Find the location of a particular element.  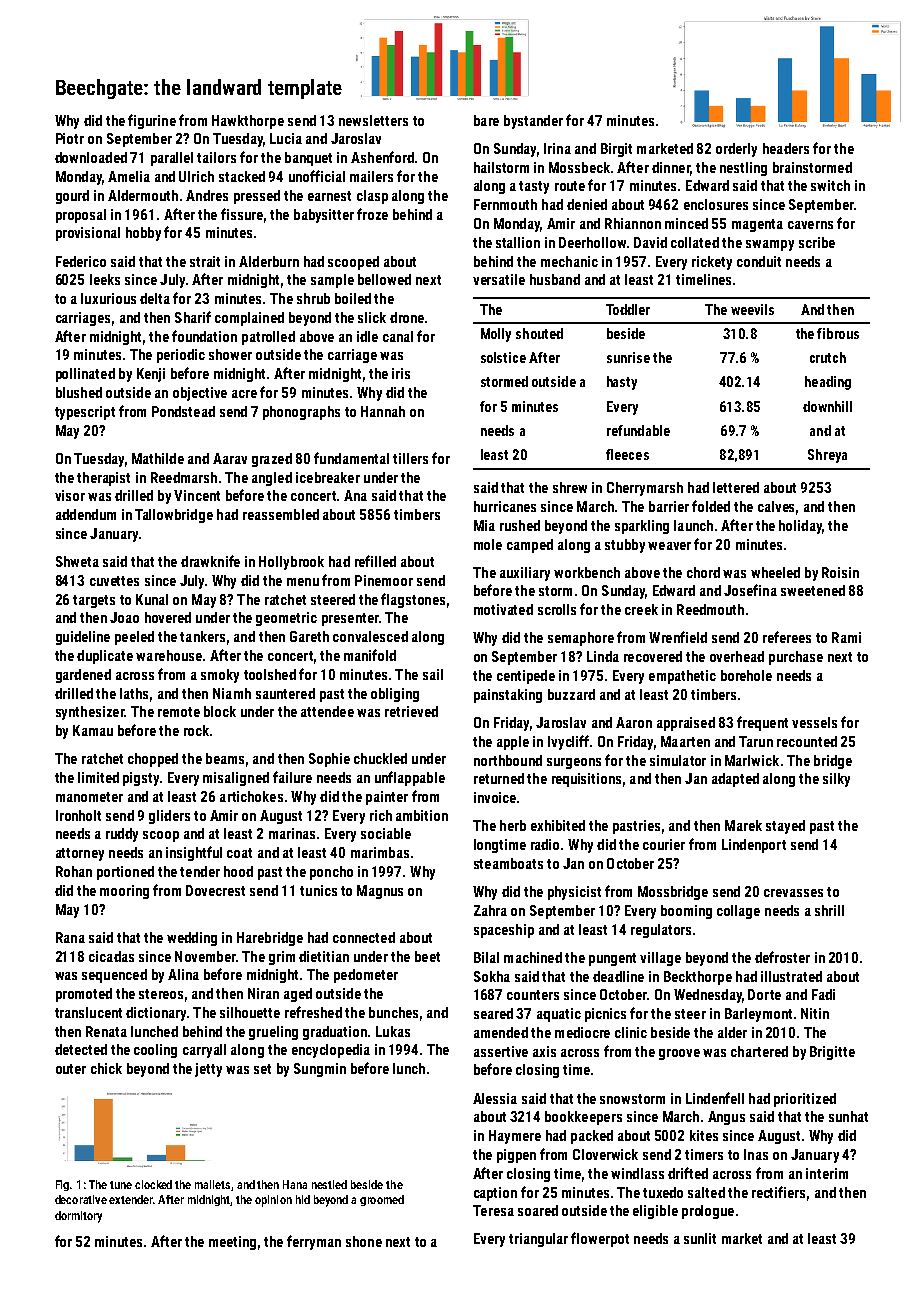

Piotr is located at coordinates (70, 138).
